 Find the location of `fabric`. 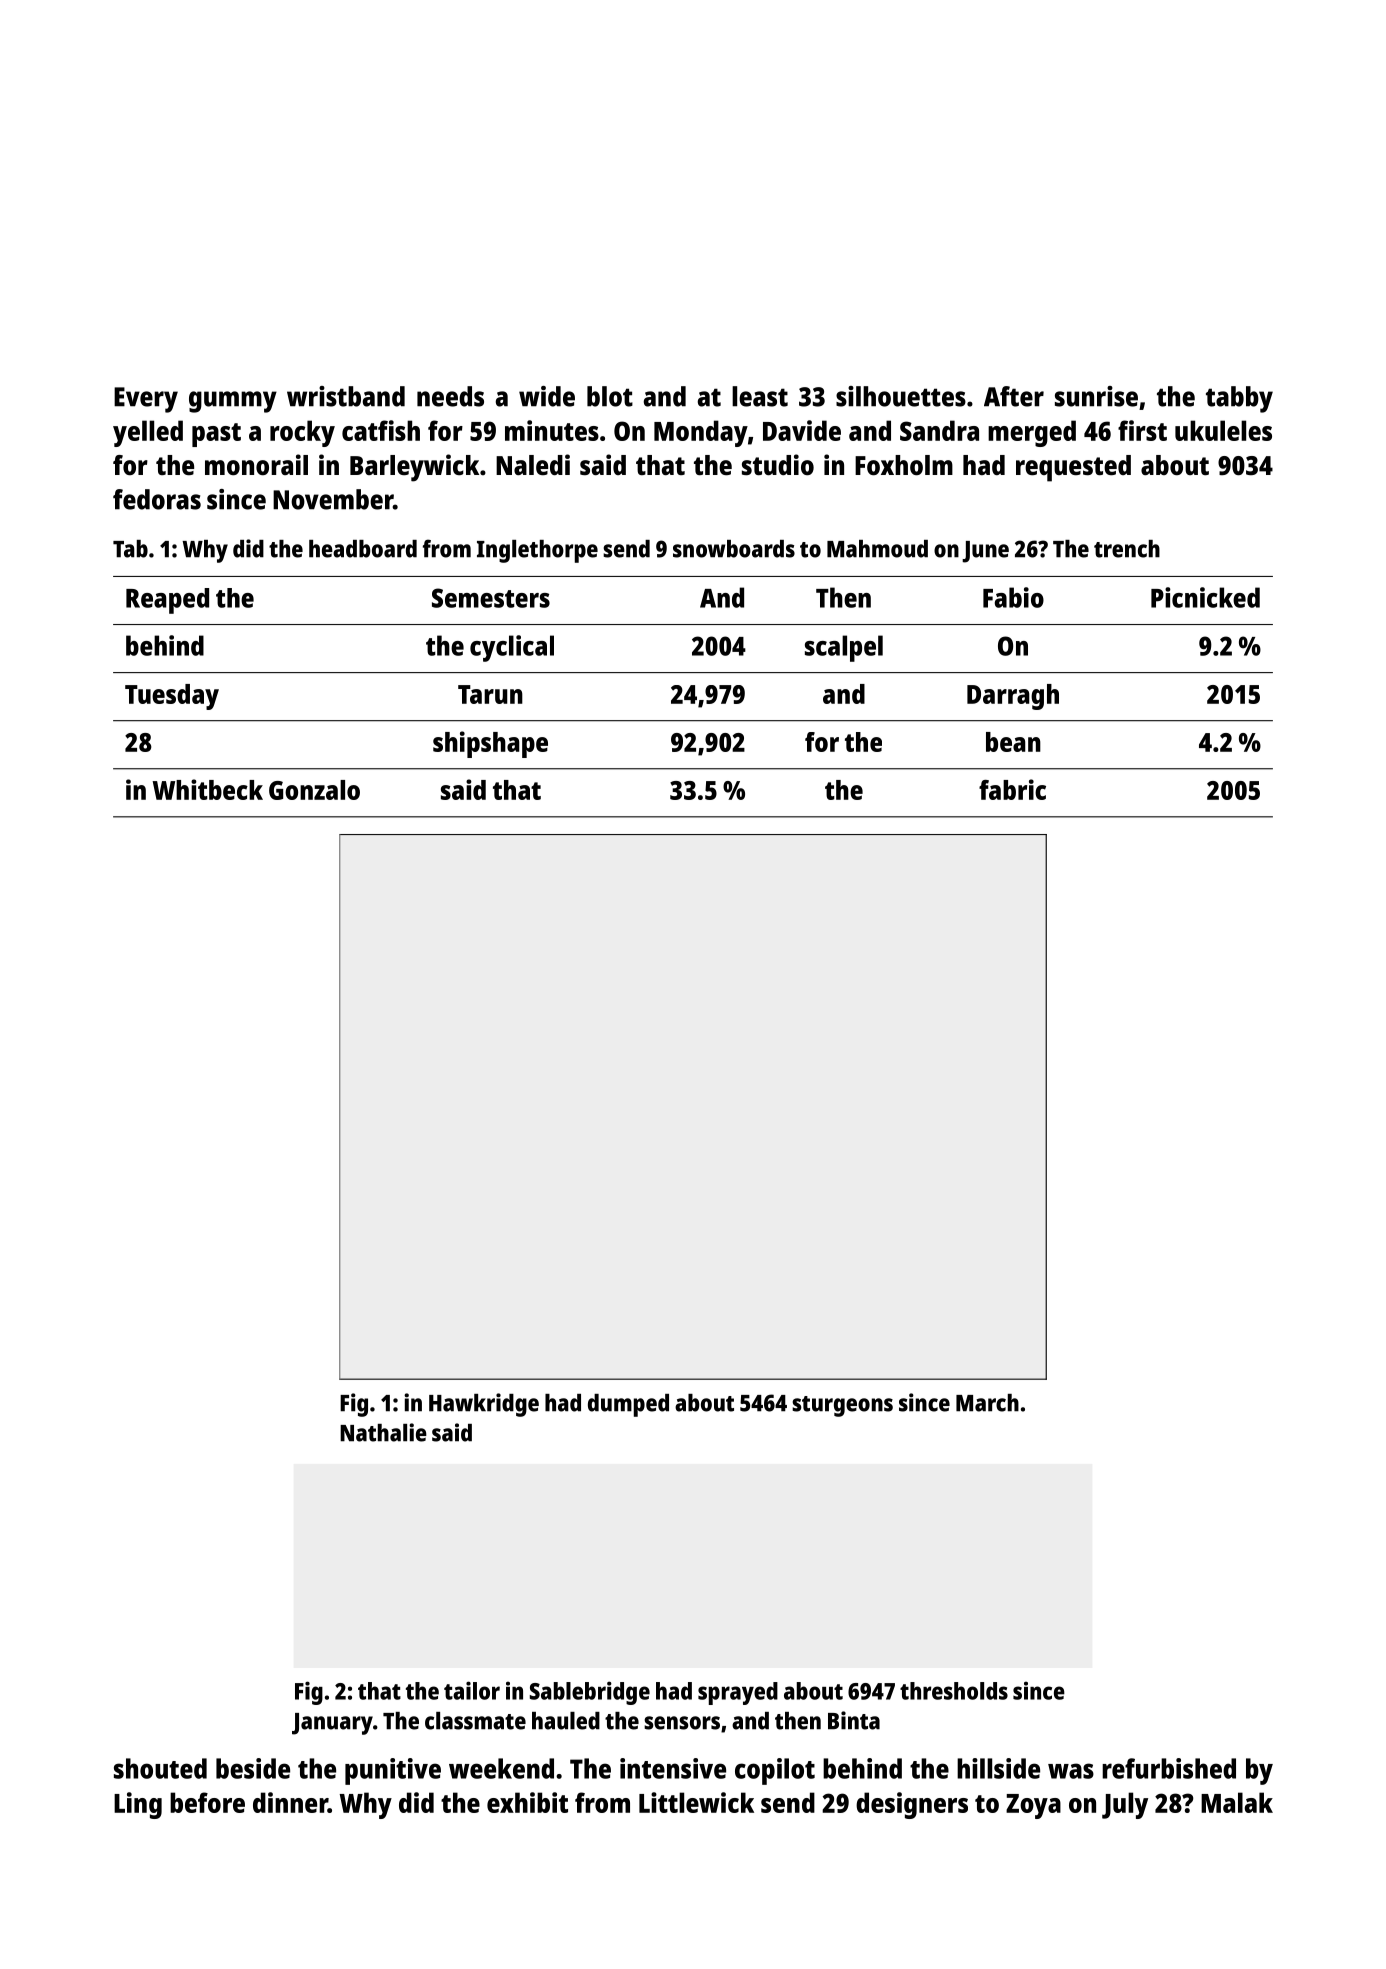

fabric is located at coordinates (1012, 789).
